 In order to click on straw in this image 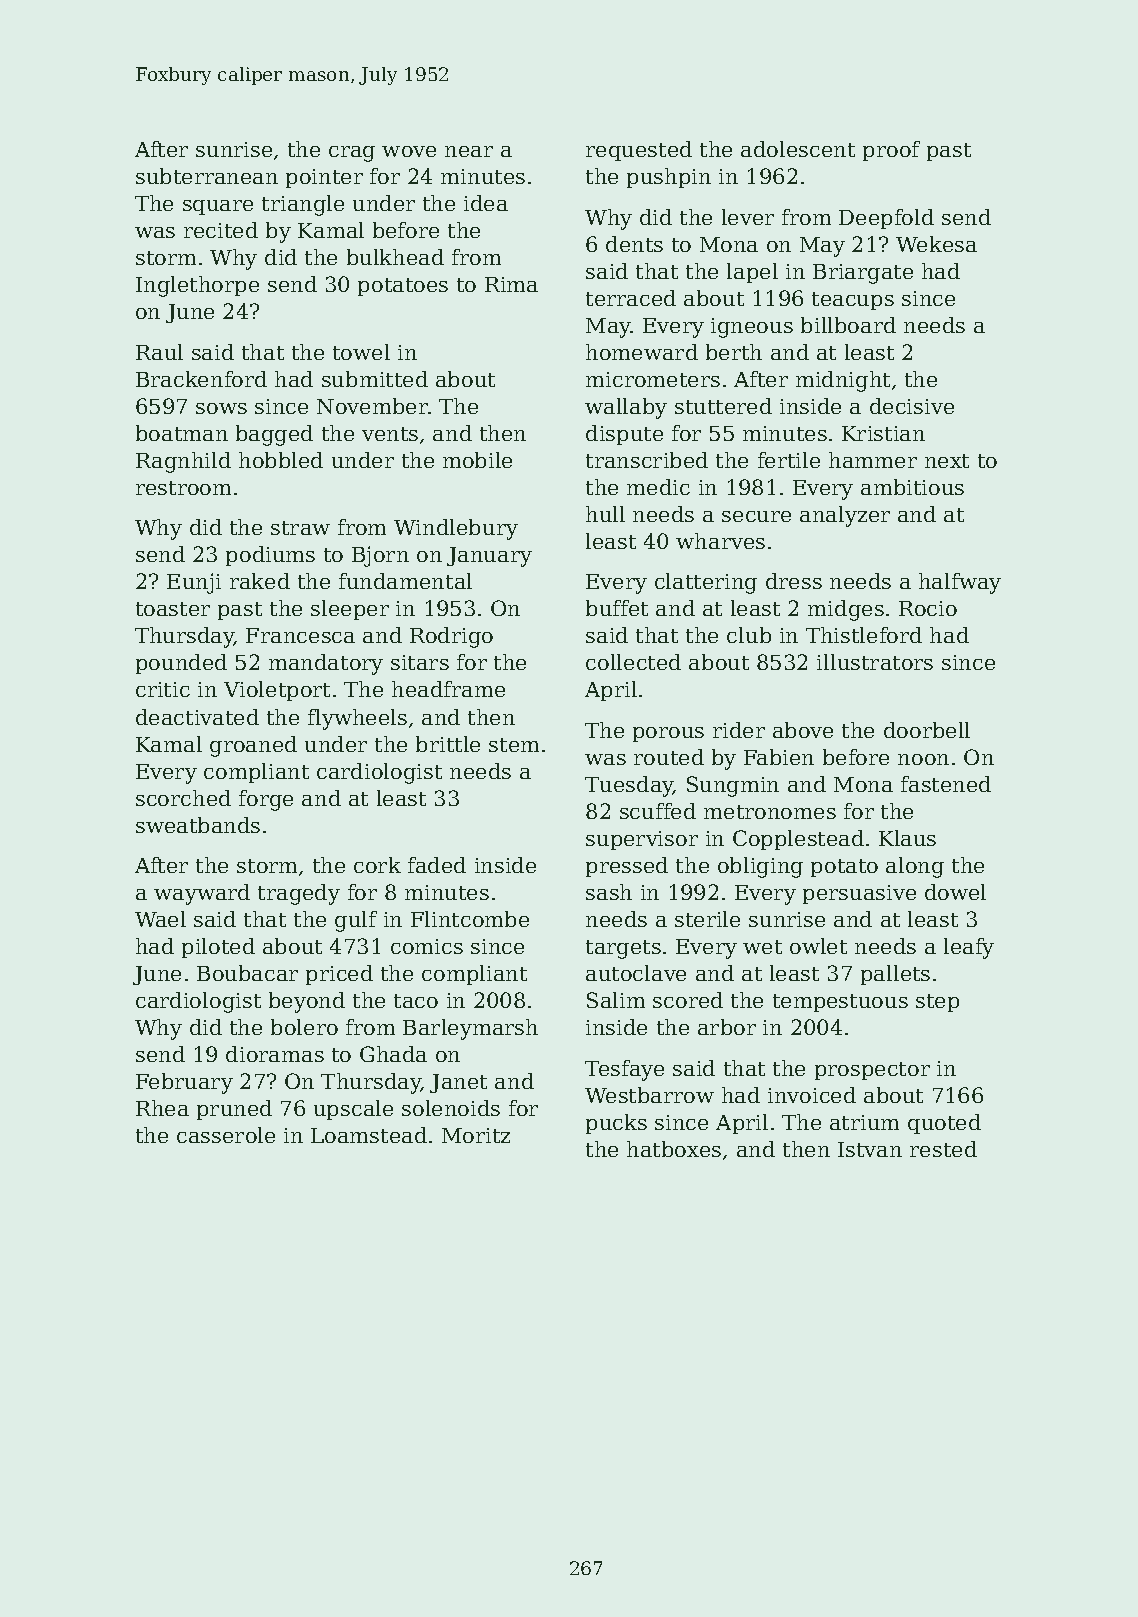, I will do `click(300, 528)`.
